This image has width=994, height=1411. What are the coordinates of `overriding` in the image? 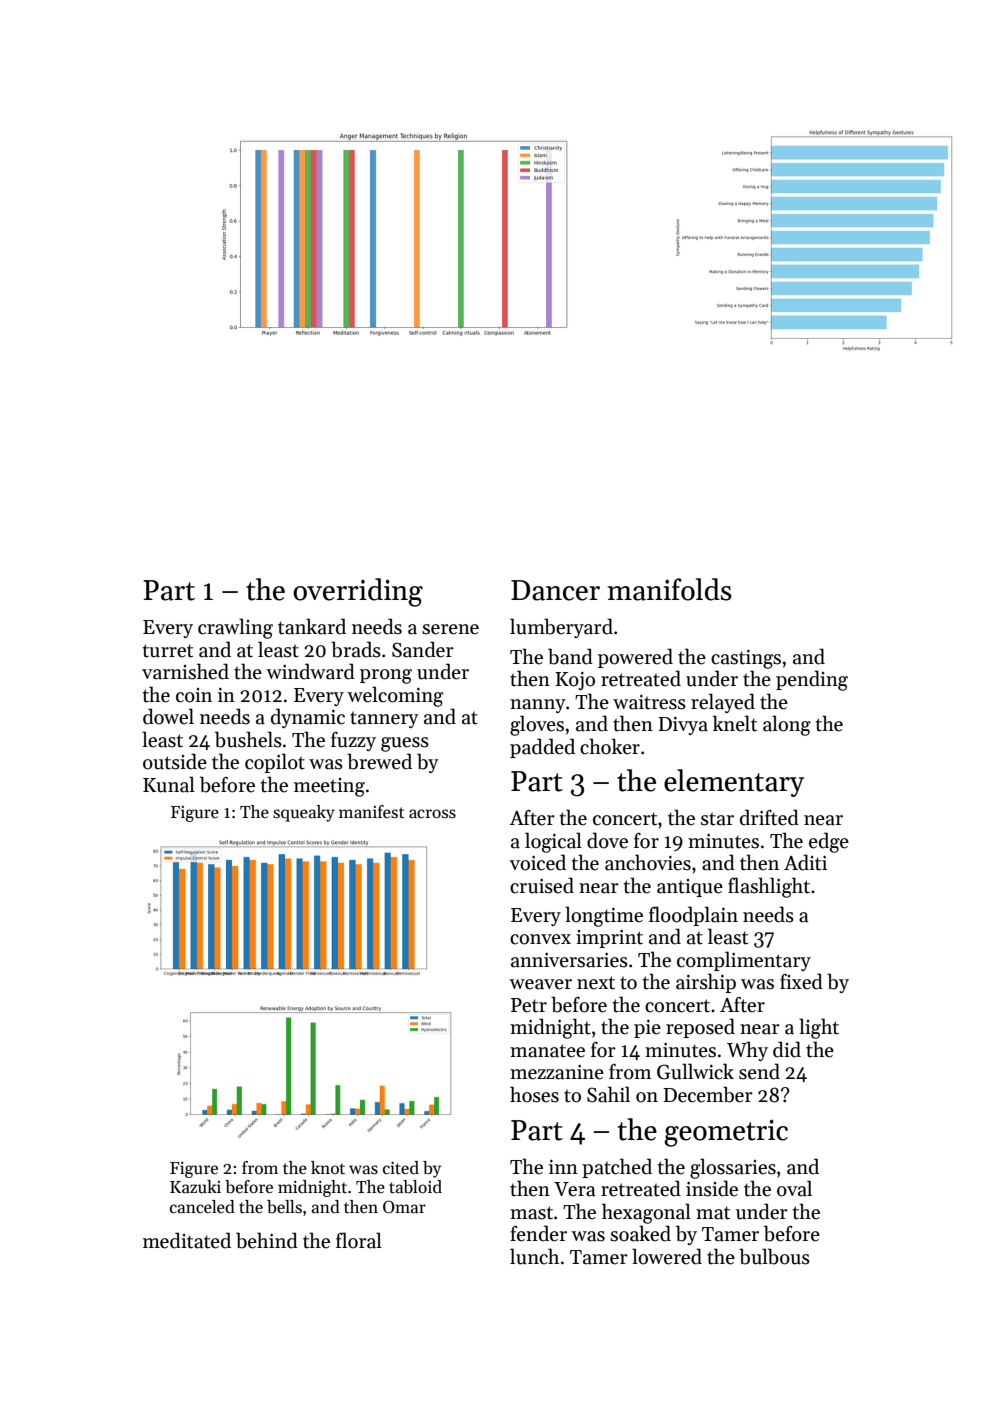 It's located at (358, 592).
